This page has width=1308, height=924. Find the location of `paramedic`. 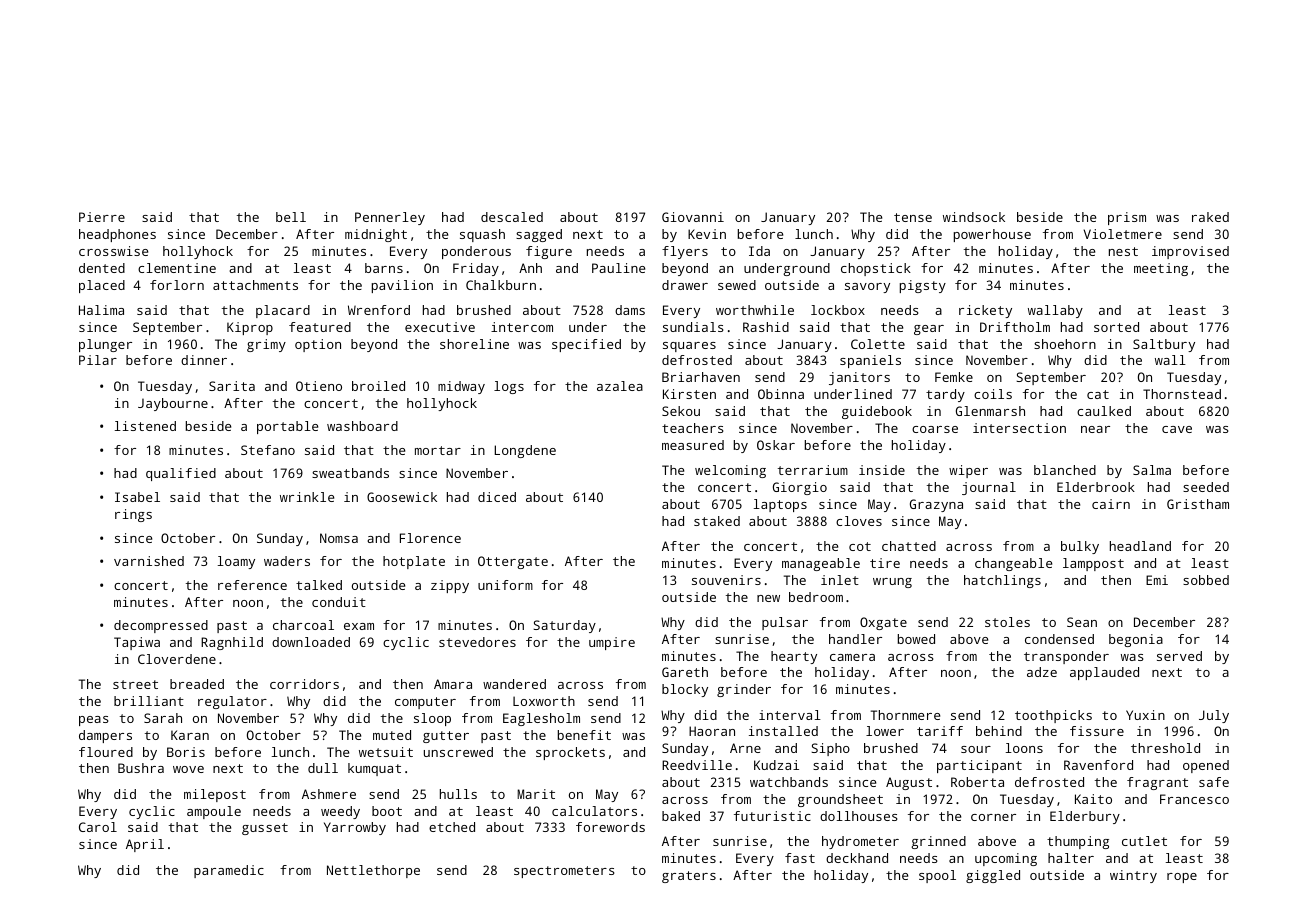

paramedic is located at coordinates (229, 871).
